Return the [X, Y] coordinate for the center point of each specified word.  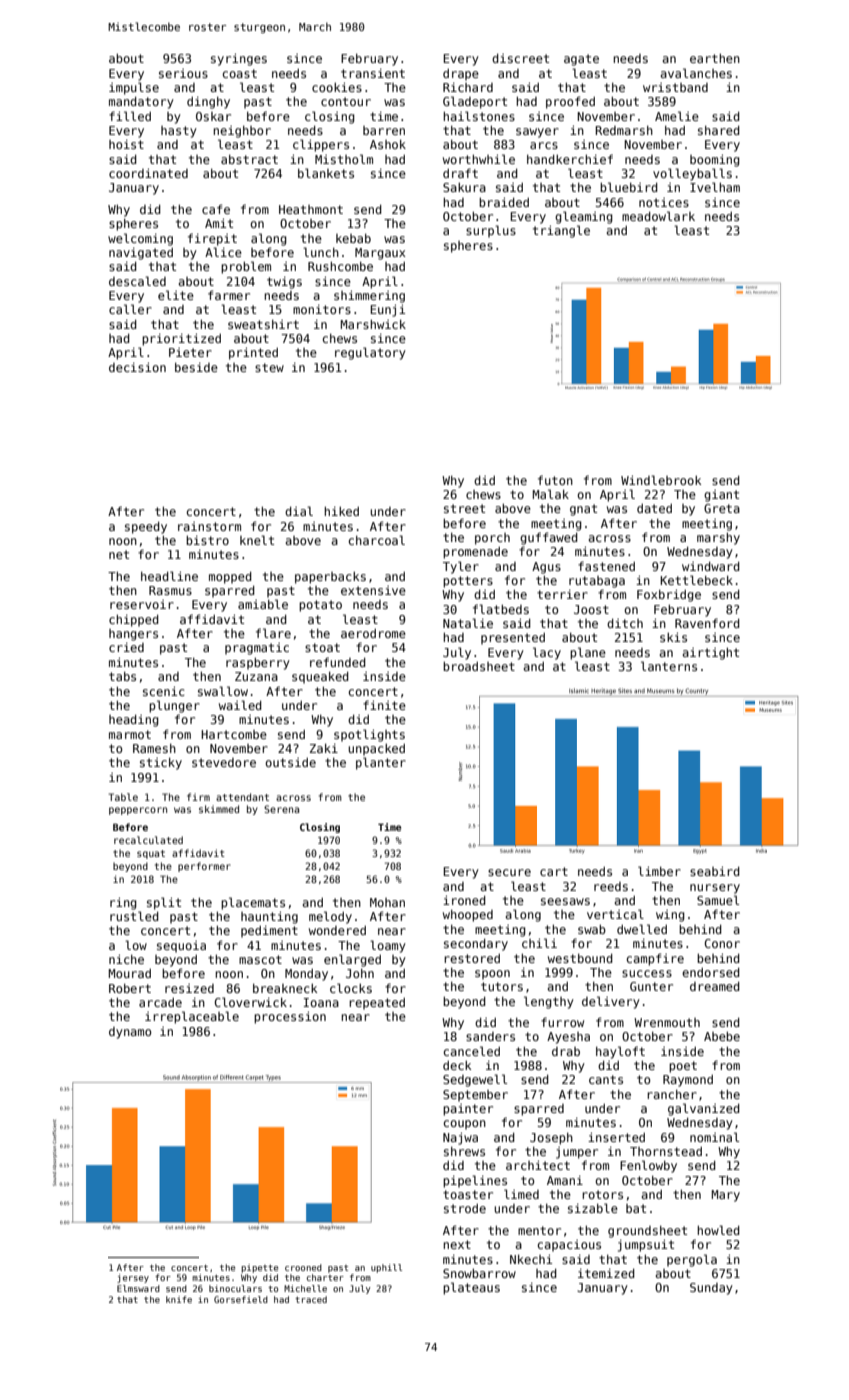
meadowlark [658, 216]
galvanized [704, 1109]
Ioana [321, 1002]
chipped [134, 620]
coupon [464, 1125]
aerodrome [373, 633]
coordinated [148, 173]
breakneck [285, 988]
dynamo [130, 1033]
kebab [353, 238]
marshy [718, 538]
